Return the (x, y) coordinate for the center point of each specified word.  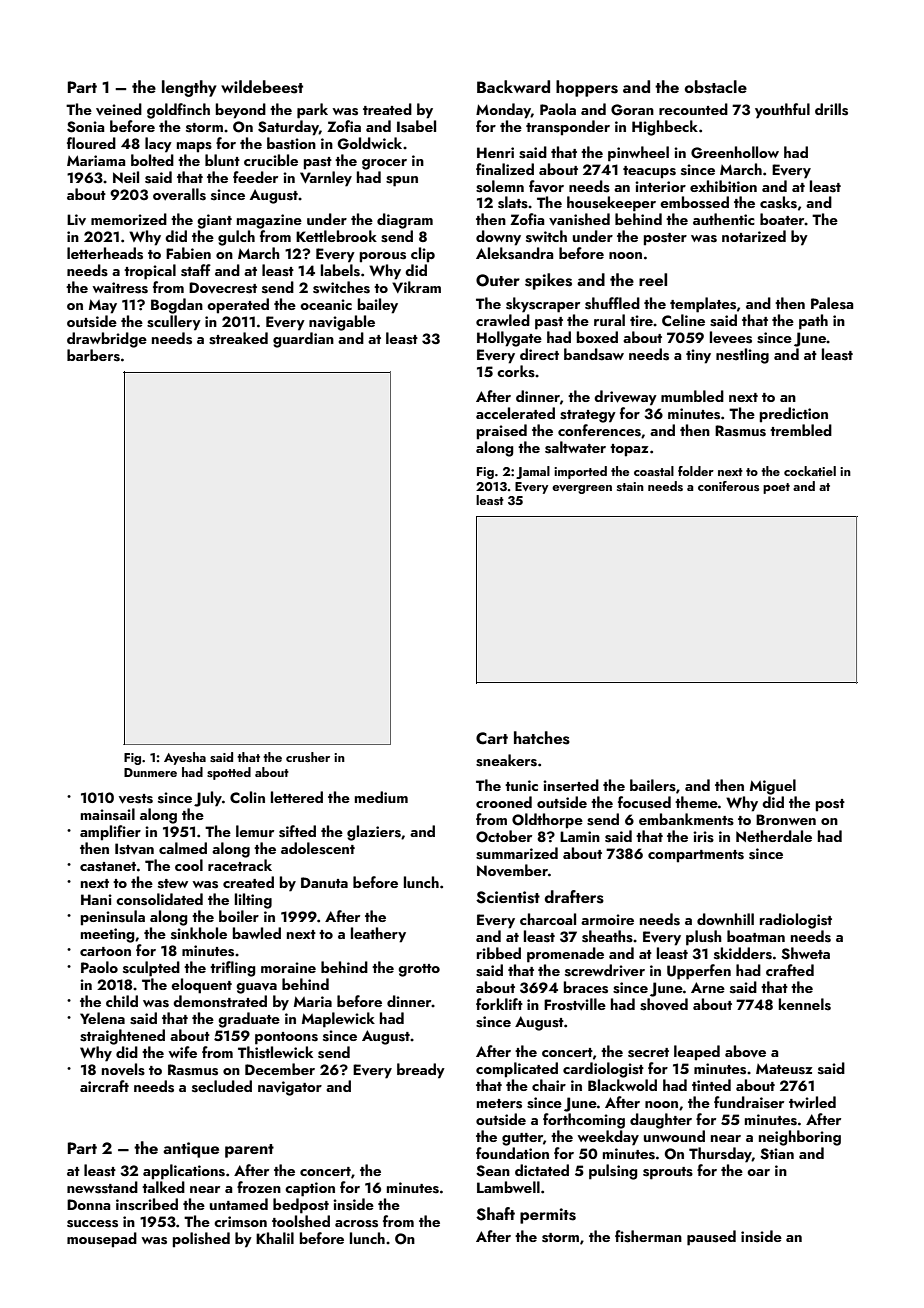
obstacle (716, 87)
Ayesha (185, 758)
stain (630, 486)
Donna (89, 1204)
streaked (238, 338)
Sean (493, 1171)
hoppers (587, 88)
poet (776, 488)
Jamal (533, 472)
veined (119, 109)
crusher (308, 757)
